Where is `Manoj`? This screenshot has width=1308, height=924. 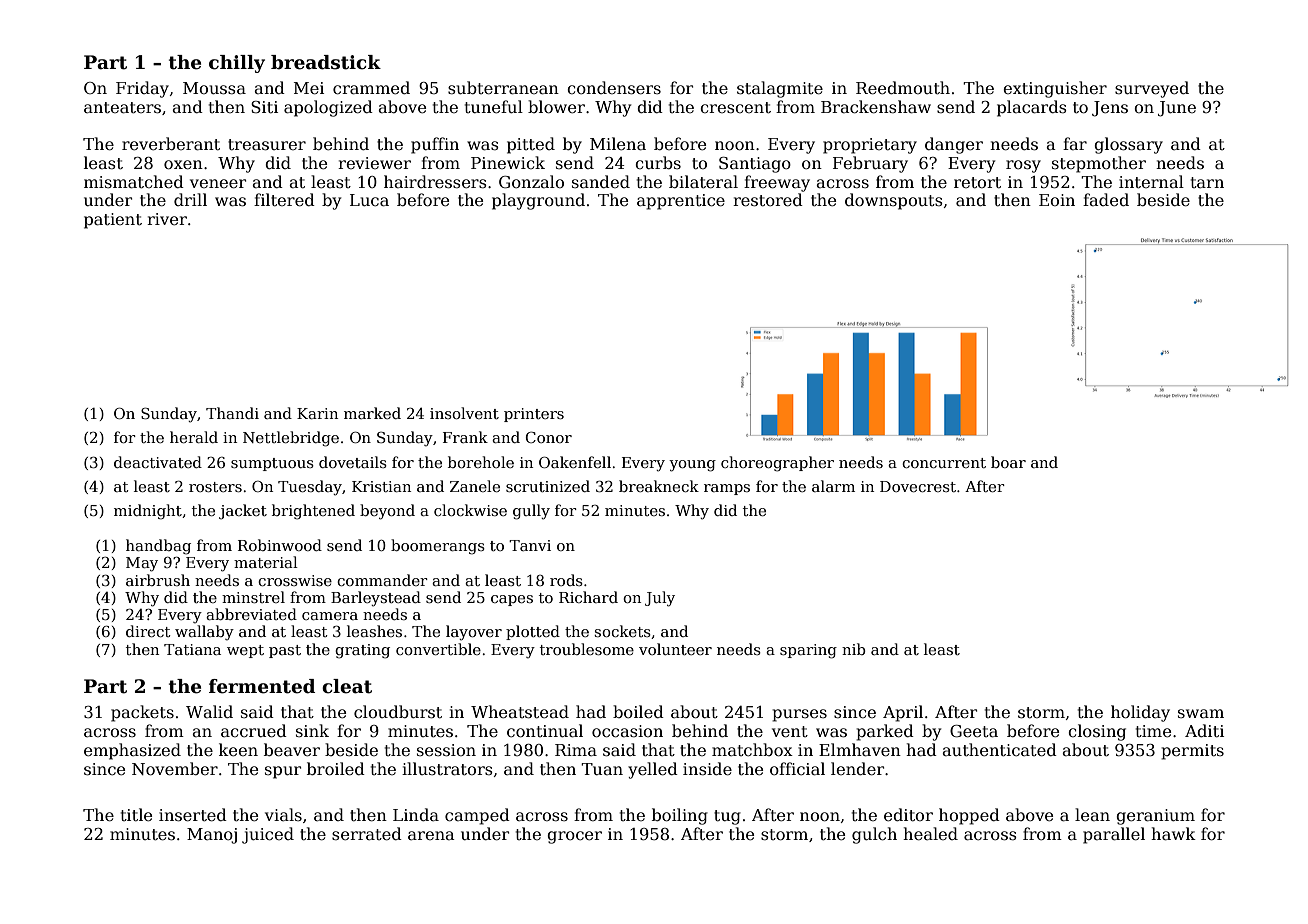
Manoj is located at coordinates (212, 836).
